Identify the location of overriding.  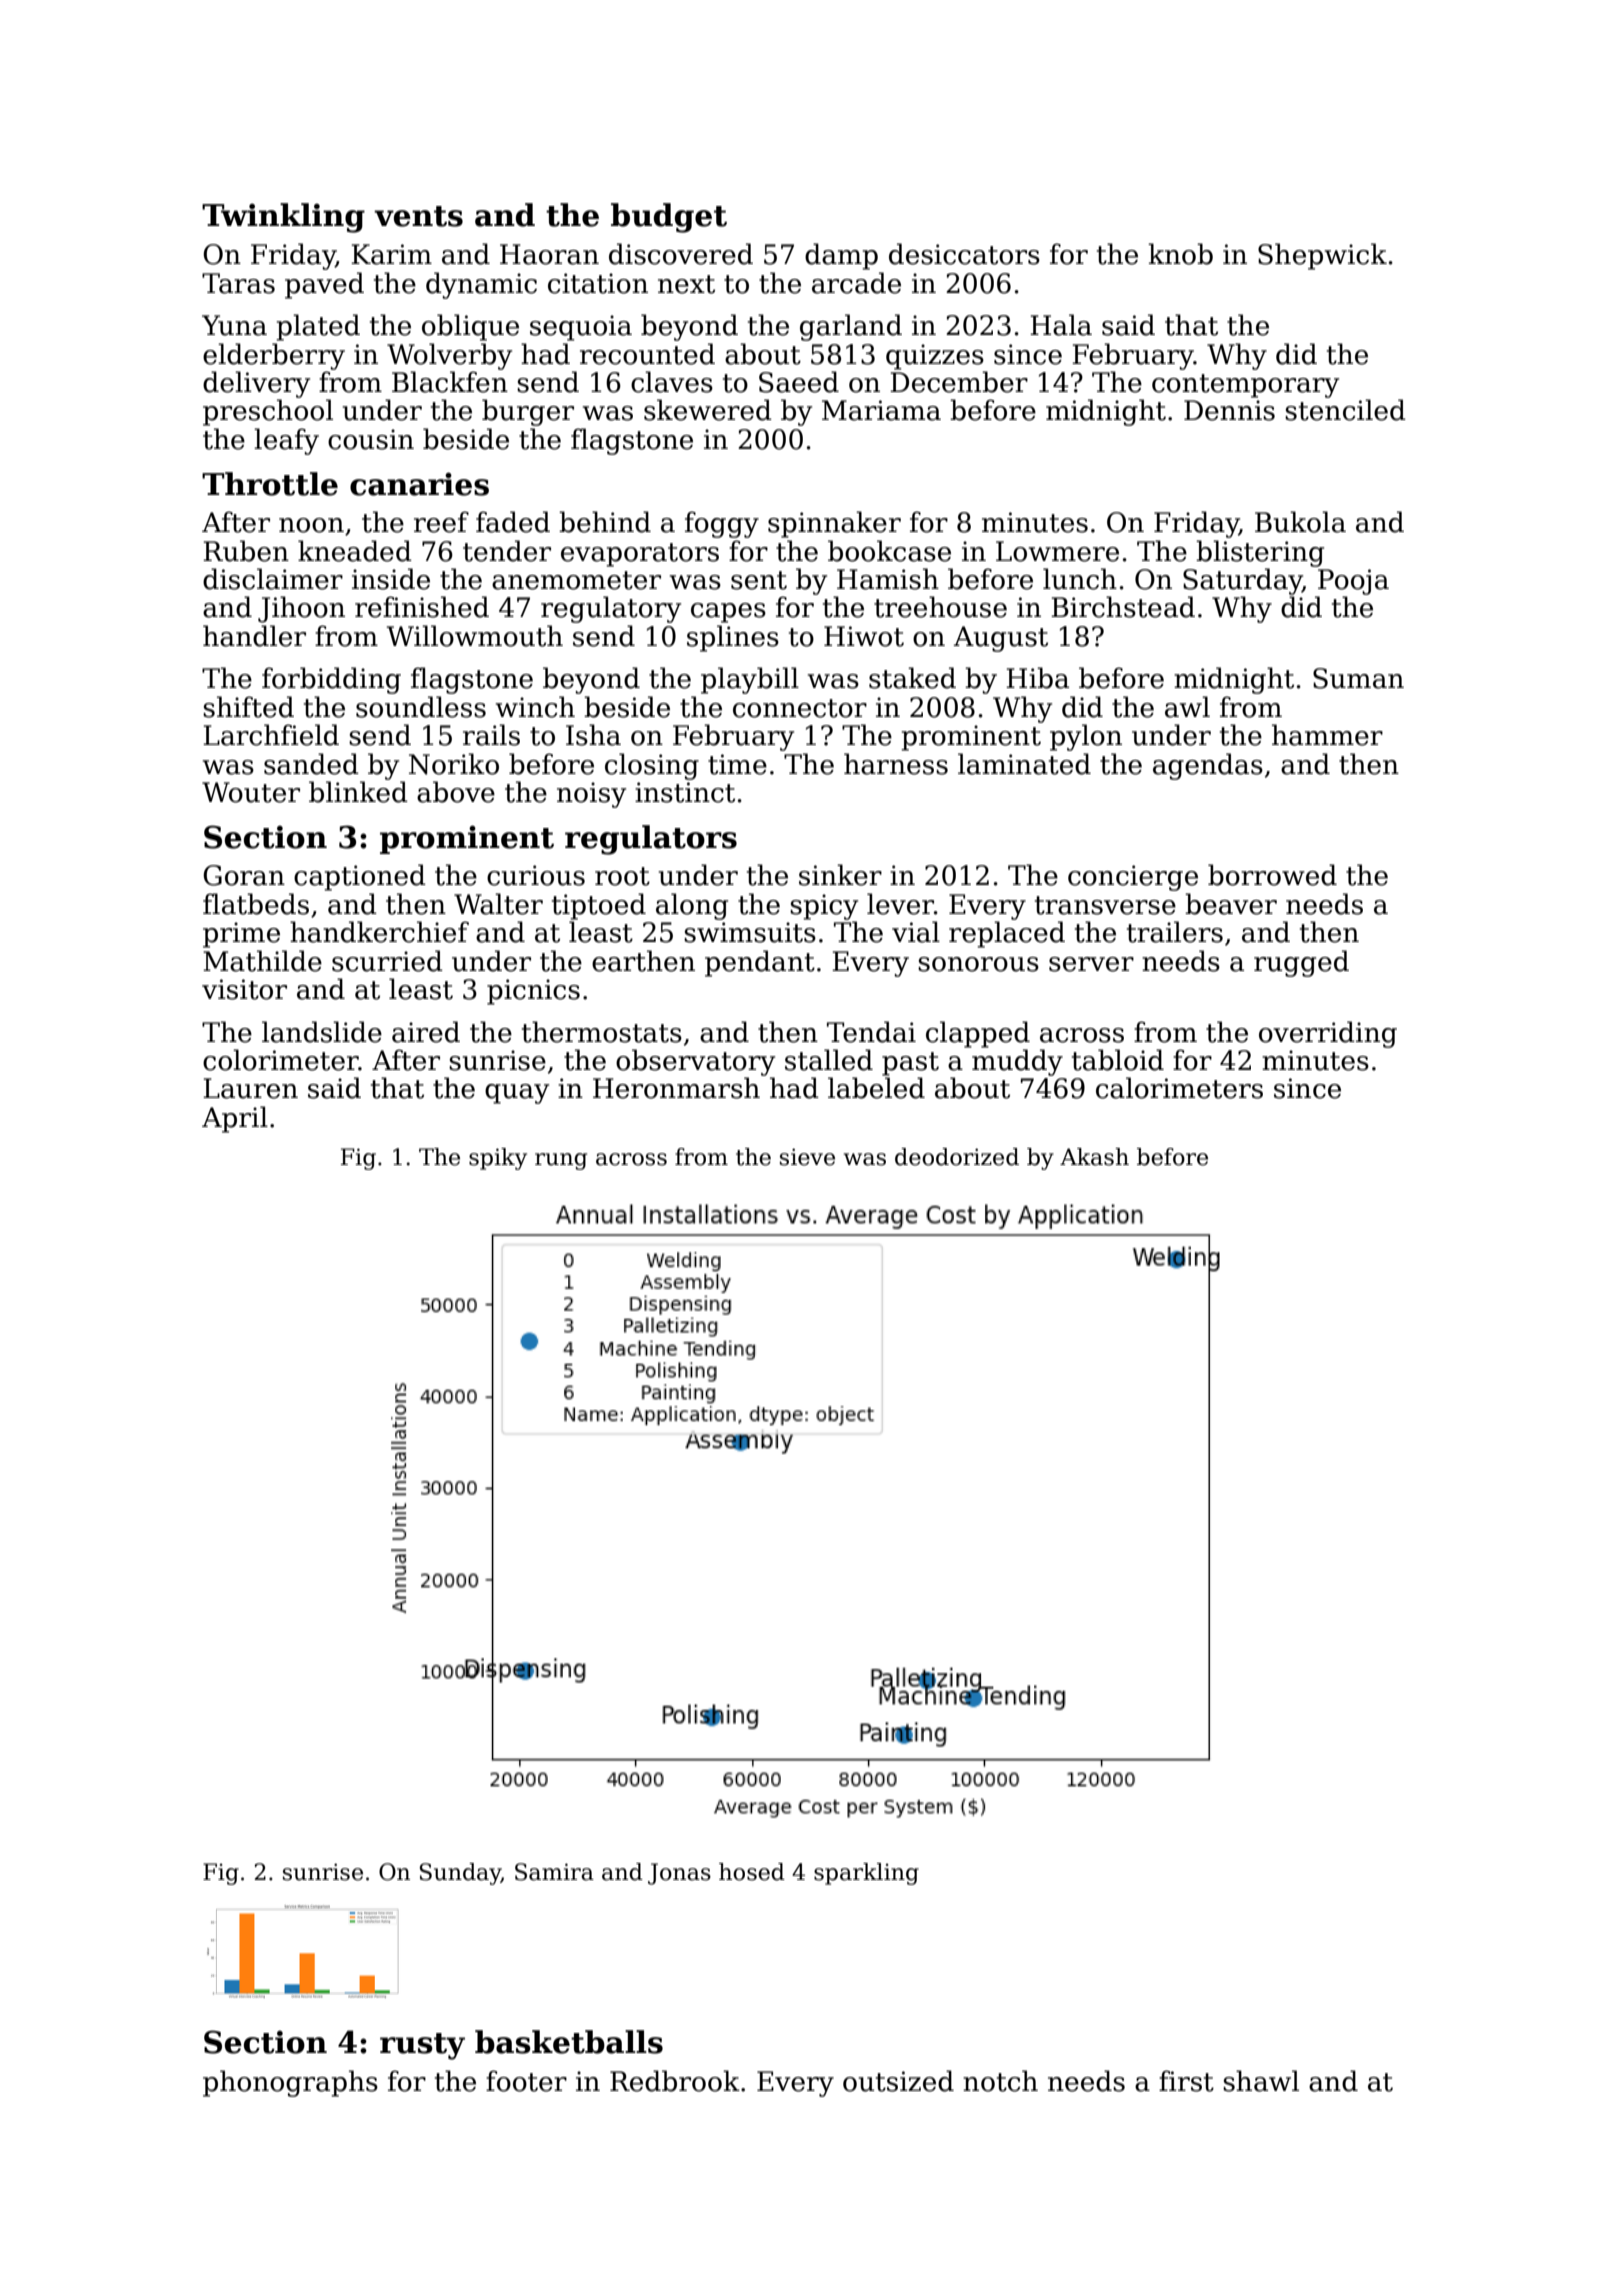
(1328, 1034).
